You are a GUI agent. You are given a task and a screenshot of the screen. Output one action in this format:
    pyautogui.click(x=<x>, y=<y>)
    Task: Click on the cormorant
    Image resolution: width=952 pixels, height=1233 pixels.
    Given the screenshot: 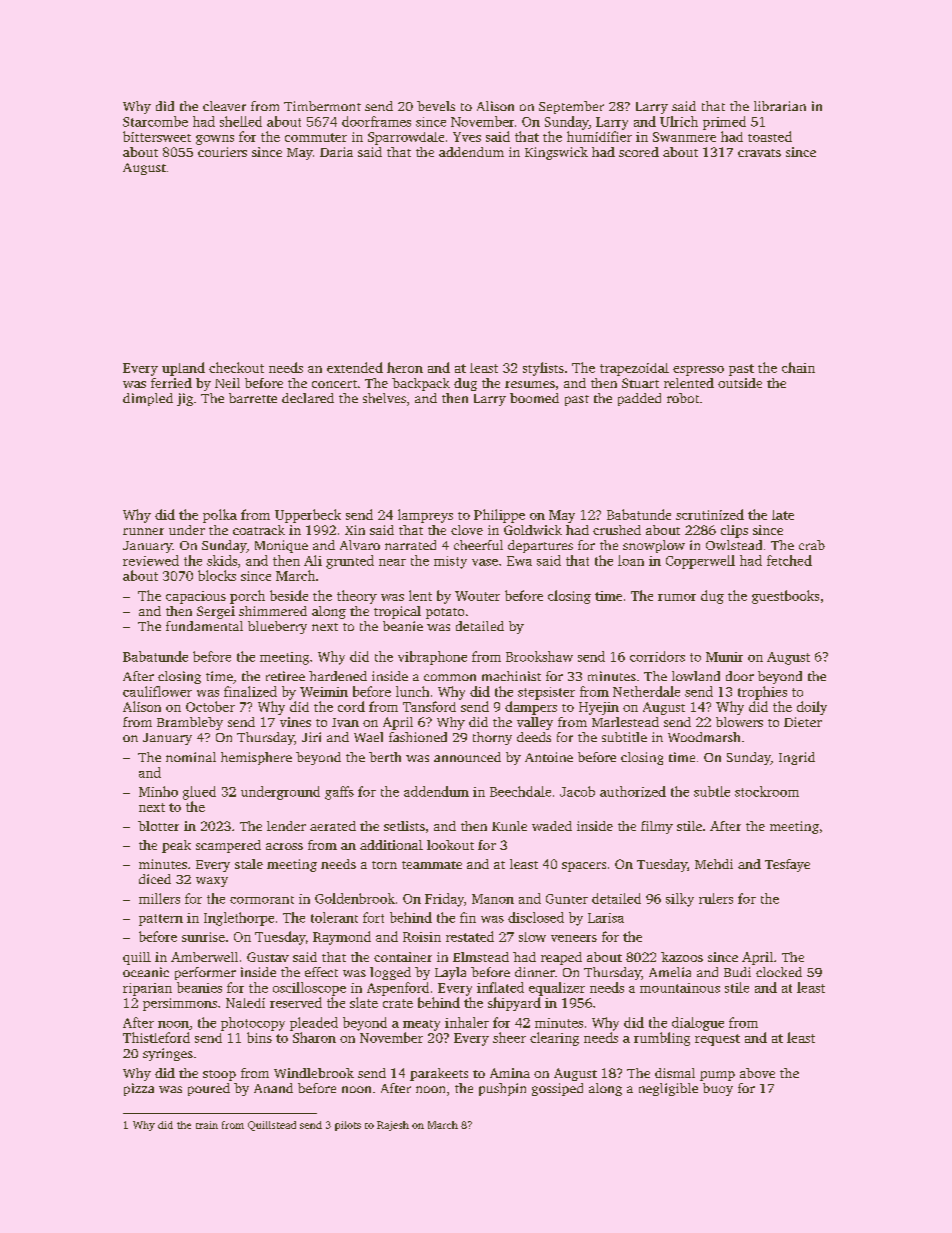 What is the action you would take?
    pyautogui.click(x=262, y=900)
